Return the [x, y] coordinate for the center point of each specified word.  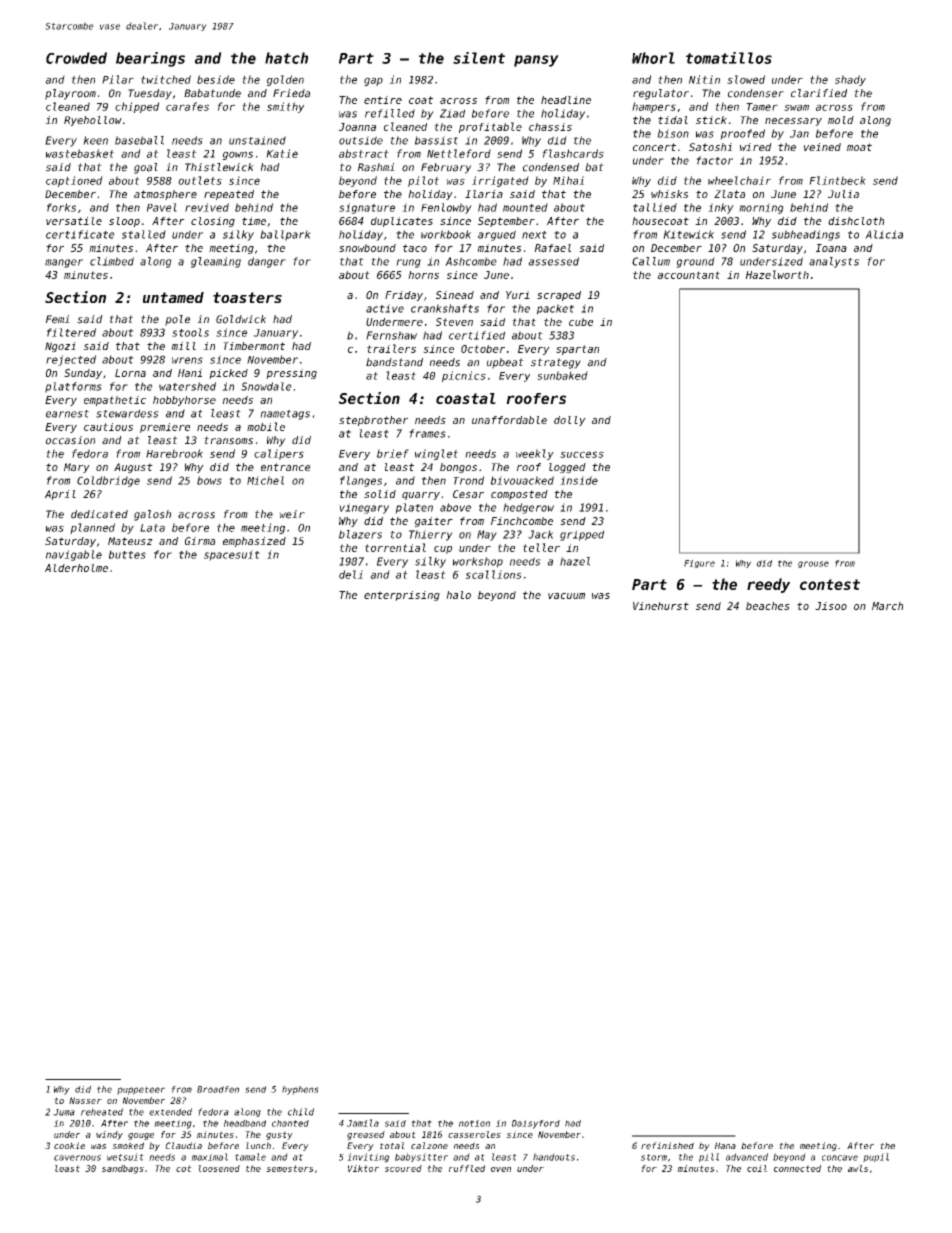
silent [479, 58]
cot [184, 1168]
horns [423, 275]
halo [458, 595]
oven [501, 1169]
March [887, 606]
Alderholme [76, 568]
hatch [286, 58]
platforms [73, 387]
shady [850, 80]
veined [822, 147]
